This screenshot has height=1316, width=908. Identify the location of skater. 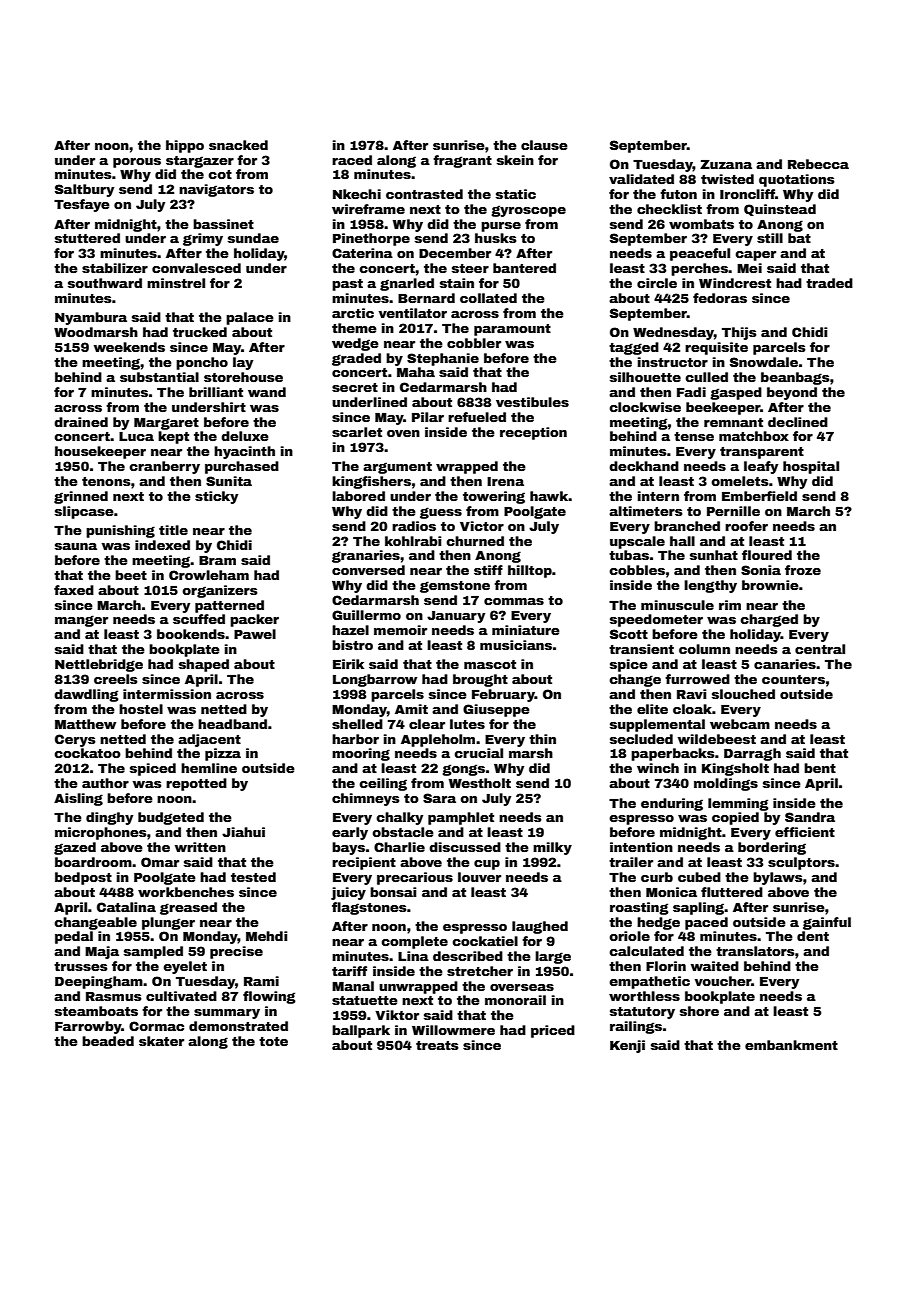
(161, 1041).
